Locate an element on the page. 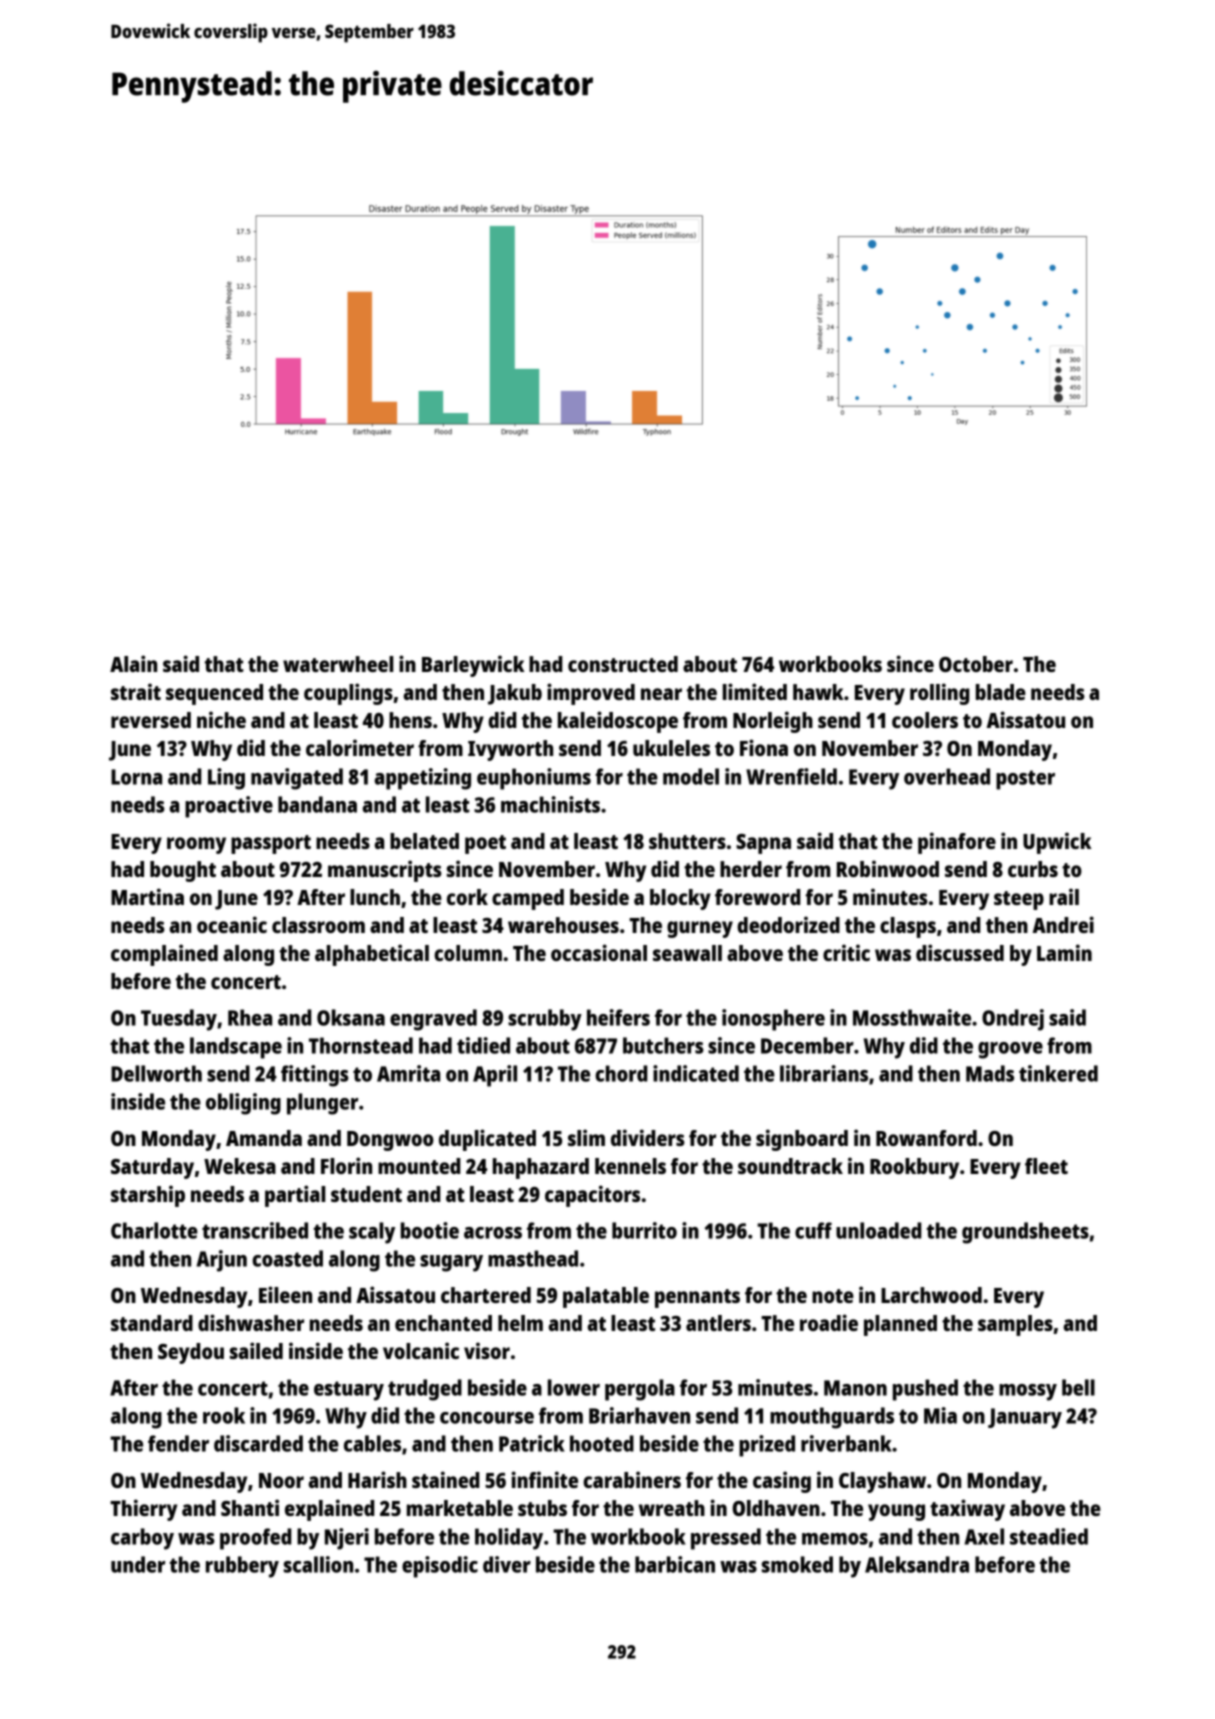 Image resolution: width=1215 pixels, height=1719 pixels. scrubby is located at coordinates (545, 1020).
